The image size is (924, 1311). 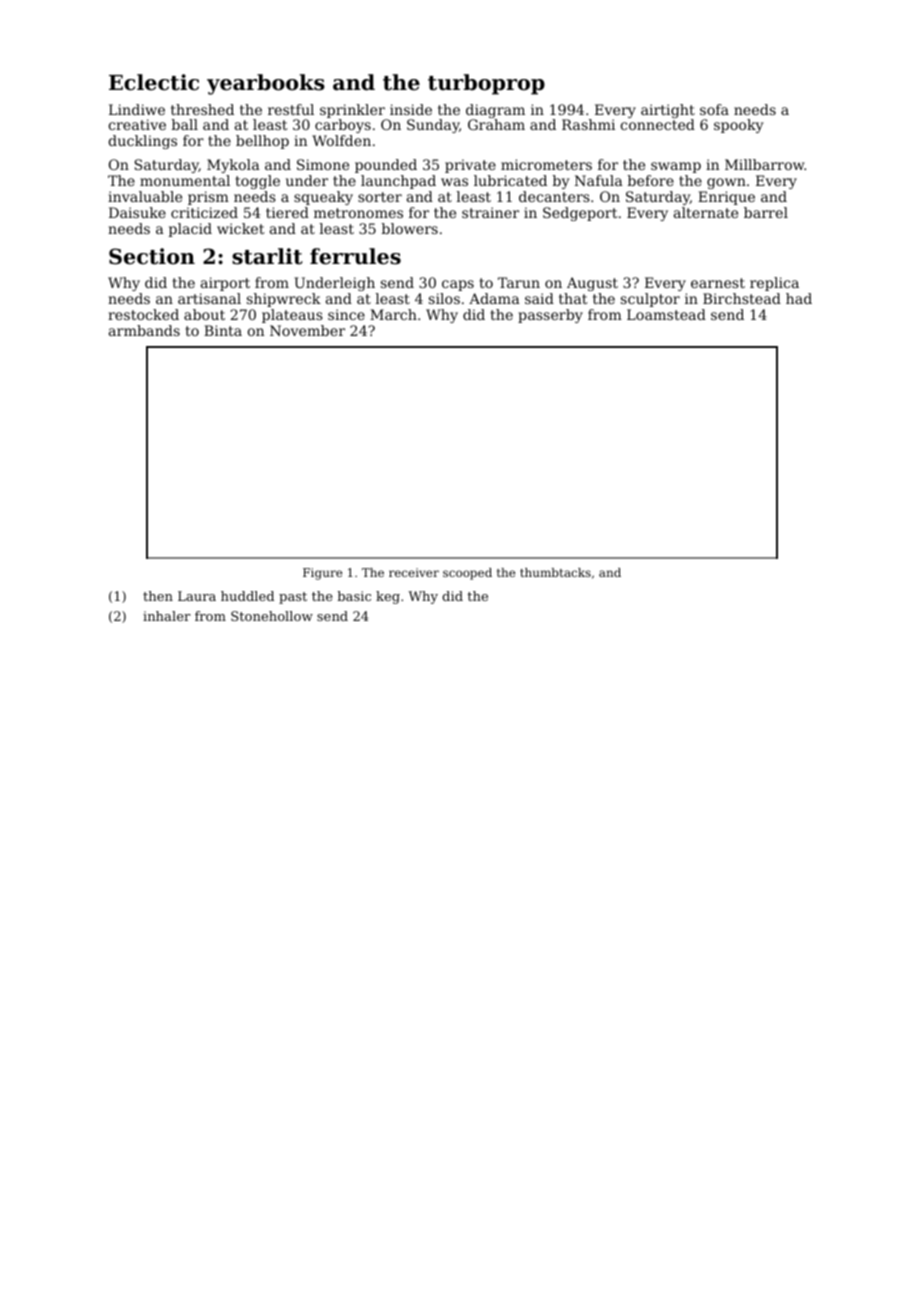 What do you see at coordinates (167, 616) in the screenshot?
I see `inhaler` at bounding box center [167, 616].
